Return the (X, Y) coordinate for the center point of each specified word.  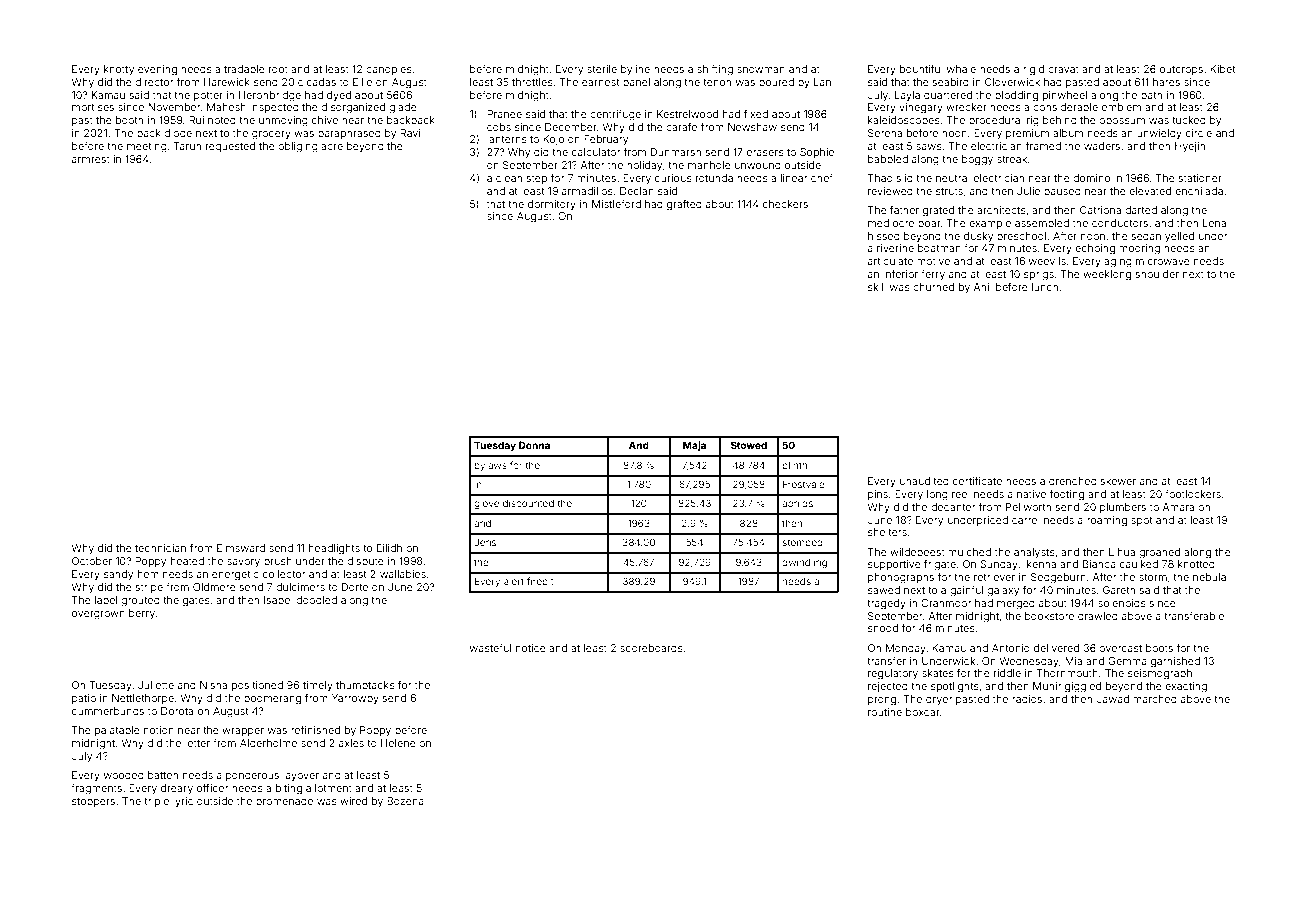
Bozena (405, 801)
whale (961, 69)
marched (1155, 699)
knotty (119, 70)
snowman (761, 70)
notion (159, 730)
